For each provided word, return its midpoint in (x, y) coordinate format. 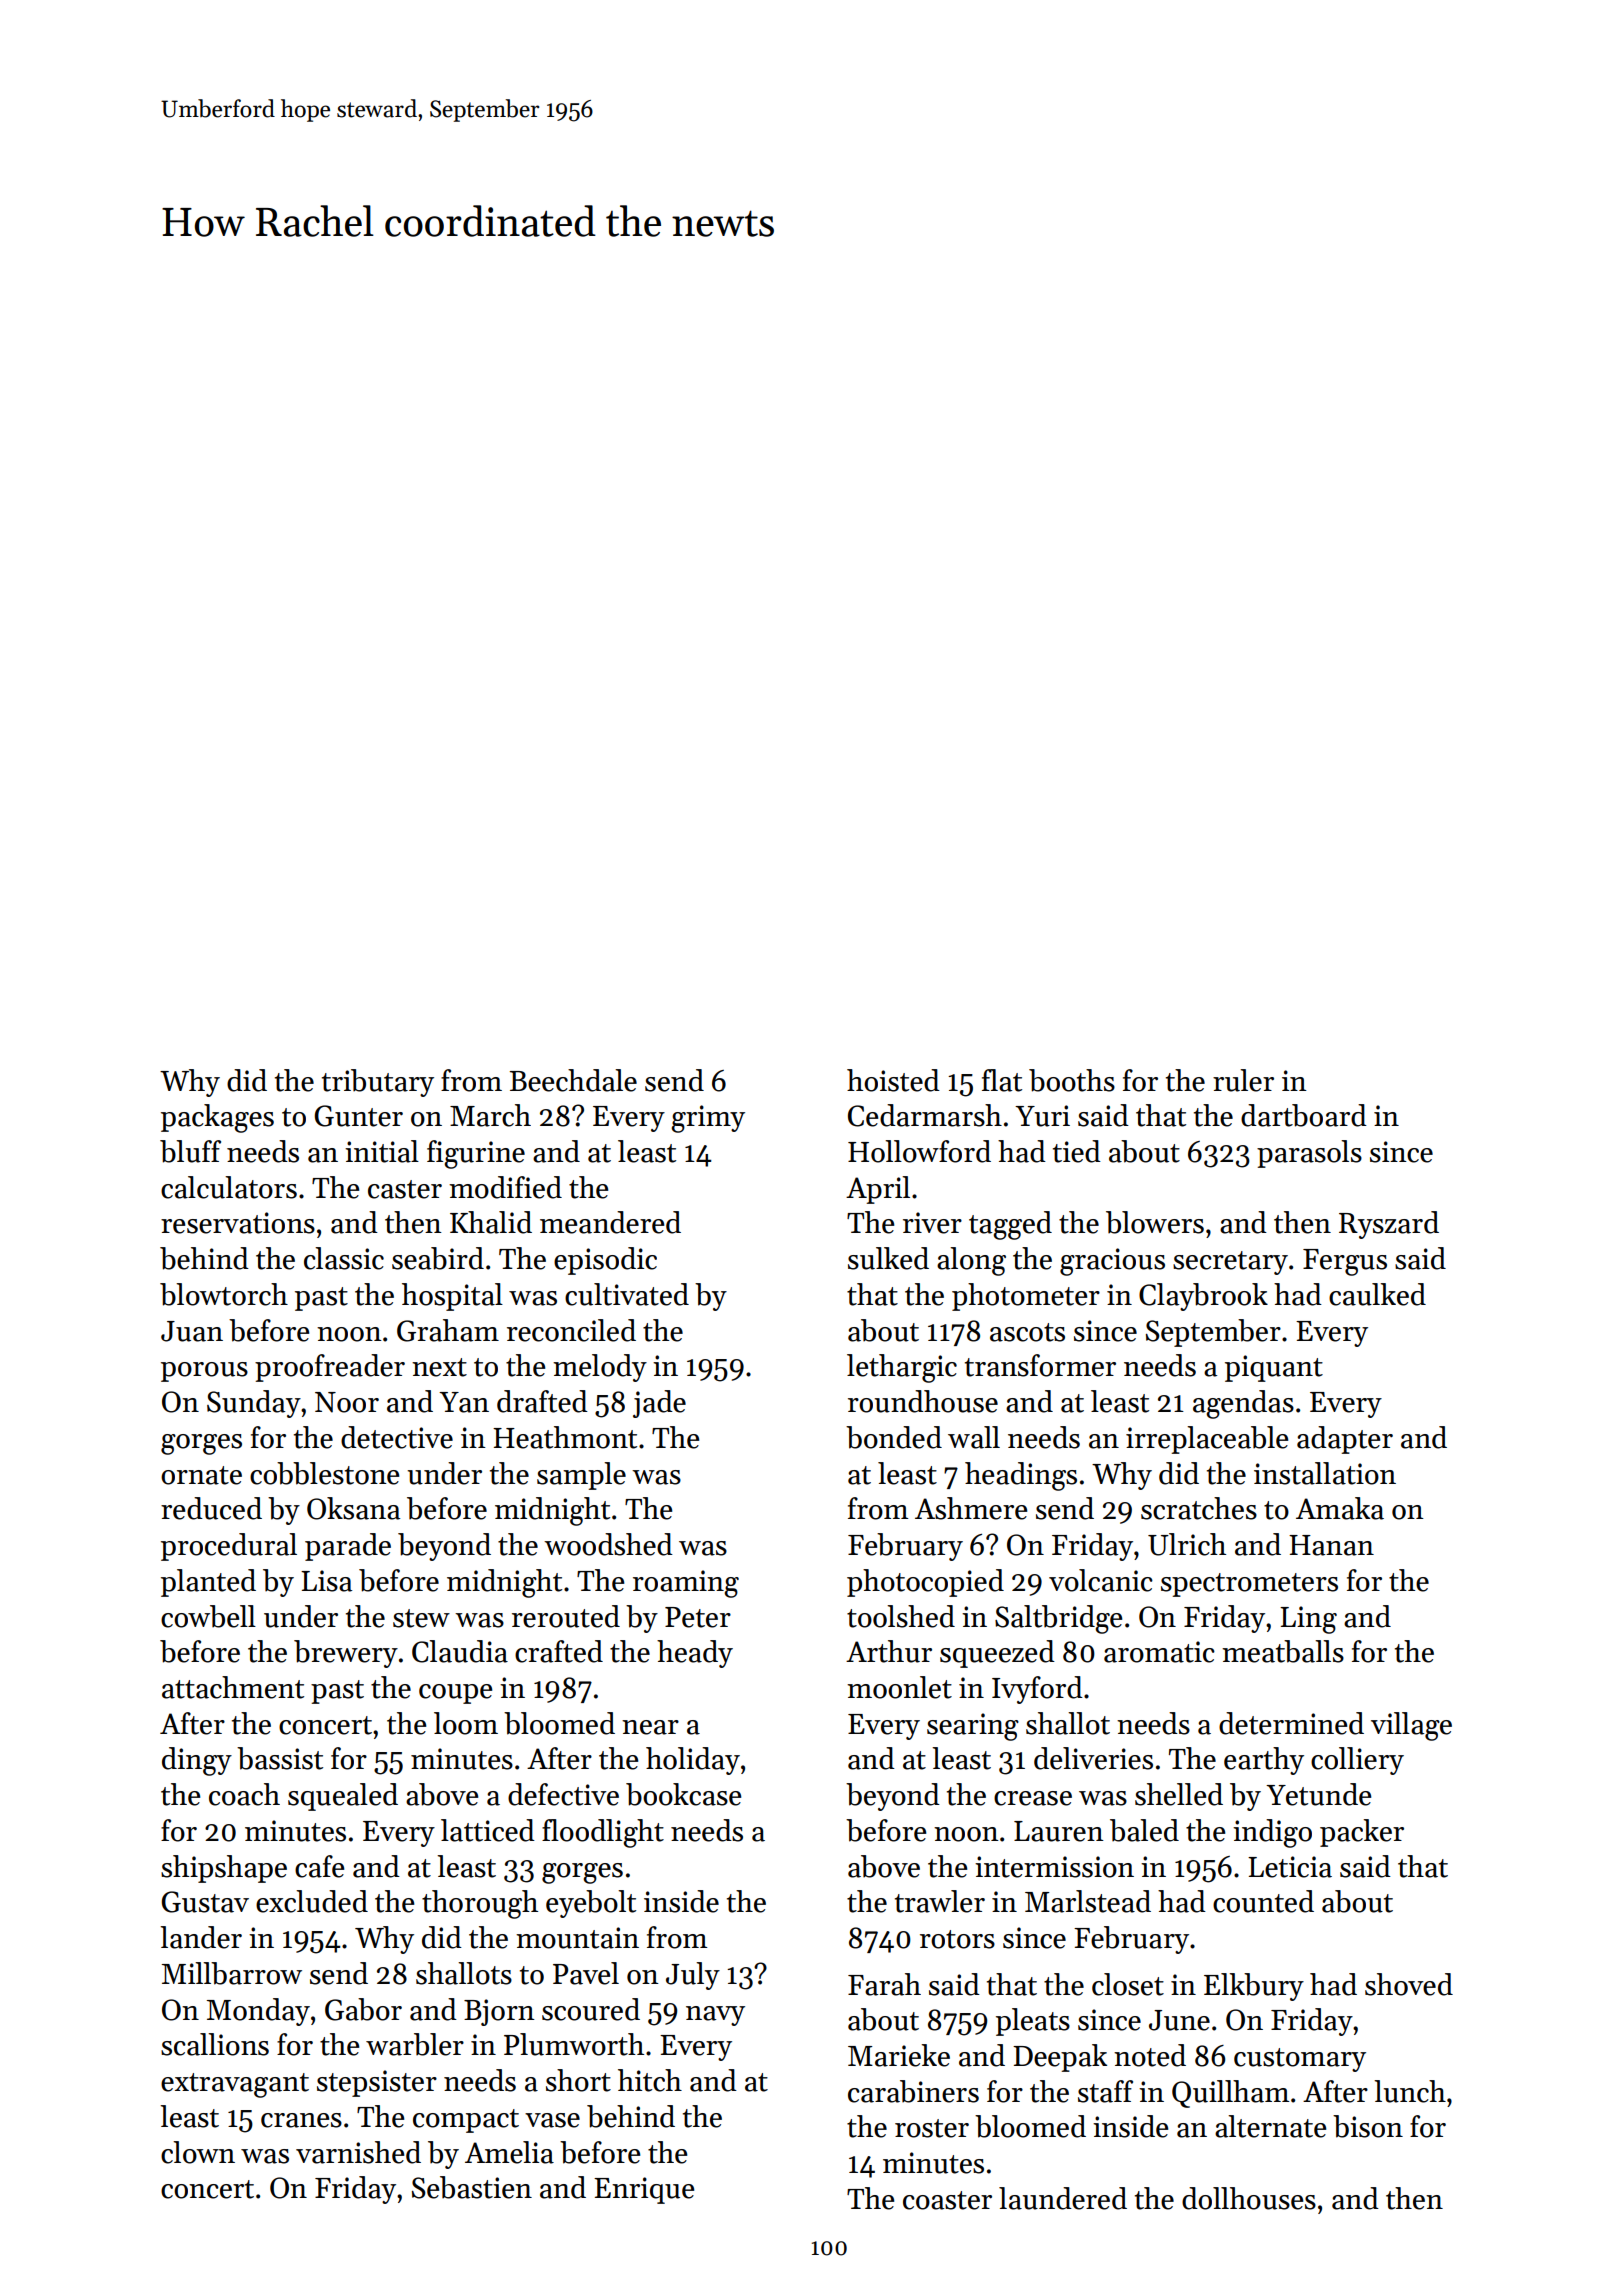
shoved (1409, 1984)
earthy (1264, 1761)
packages (217, 1118)
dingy (197, 1761)
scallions (215, 2044)
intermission (1054, 1867)
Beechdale (573, 1080)
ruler (1243, 1080)
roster (932, 2128)
